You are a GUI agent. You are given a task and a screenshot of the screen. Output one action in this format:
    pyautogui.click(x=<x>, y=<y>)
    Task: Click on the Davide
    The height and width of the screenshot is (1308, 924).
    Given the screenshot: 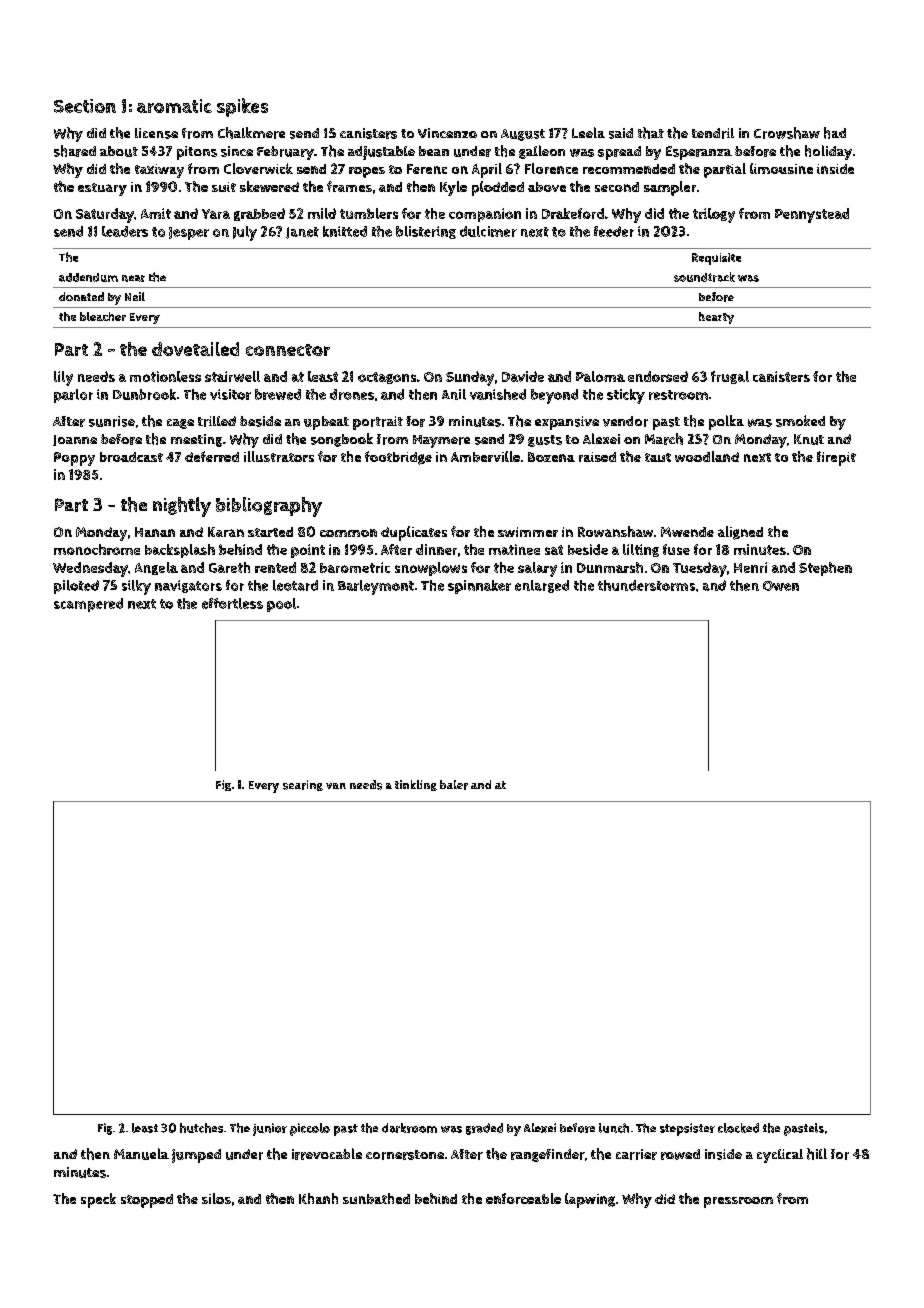 What is the action you would take?
    pyautogui.click(x=523, y=376)
